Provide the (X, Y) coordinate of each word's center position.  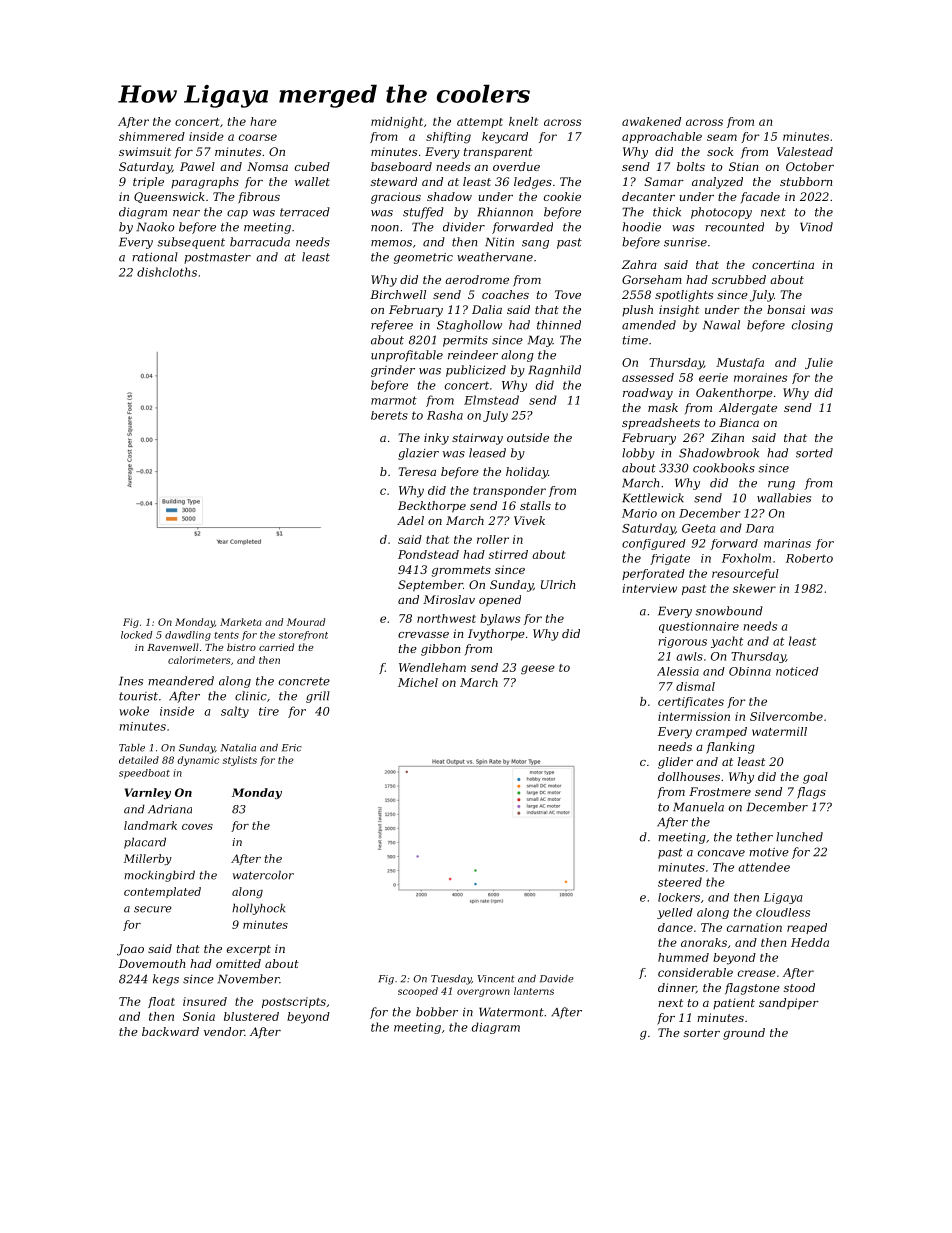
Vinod (816, 227)
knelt (523, 121)
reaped (807, 928)
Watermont (511, 1012)
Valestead (805, 151)
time (635, 340)
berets (389, 415)
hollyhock (258, 909)
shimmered (152, 136)
